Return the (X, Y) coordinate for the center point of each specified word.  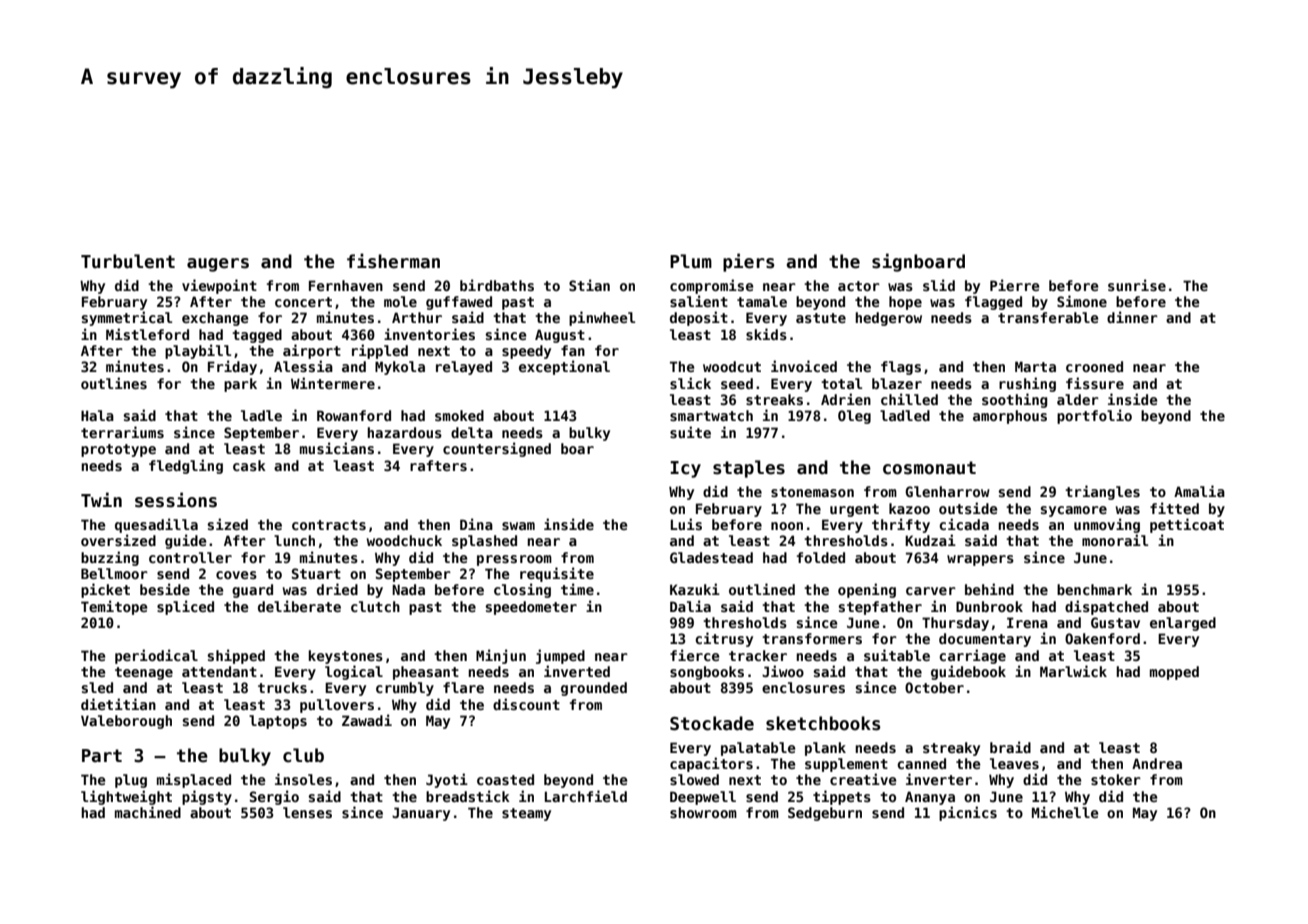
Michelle (1065, 812)
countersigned (497, 449)
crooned (1094, 366)
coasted (505, 779)
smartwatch (711, 415)
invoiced (804, 366)
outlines (114, 383)
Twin (101, 499)
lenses (307, 812)
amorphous (1010, 417)
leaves (1014, 763)
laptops (278, 722)
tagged (257, 336)
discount (526, 704)
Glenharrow (947, 491)
